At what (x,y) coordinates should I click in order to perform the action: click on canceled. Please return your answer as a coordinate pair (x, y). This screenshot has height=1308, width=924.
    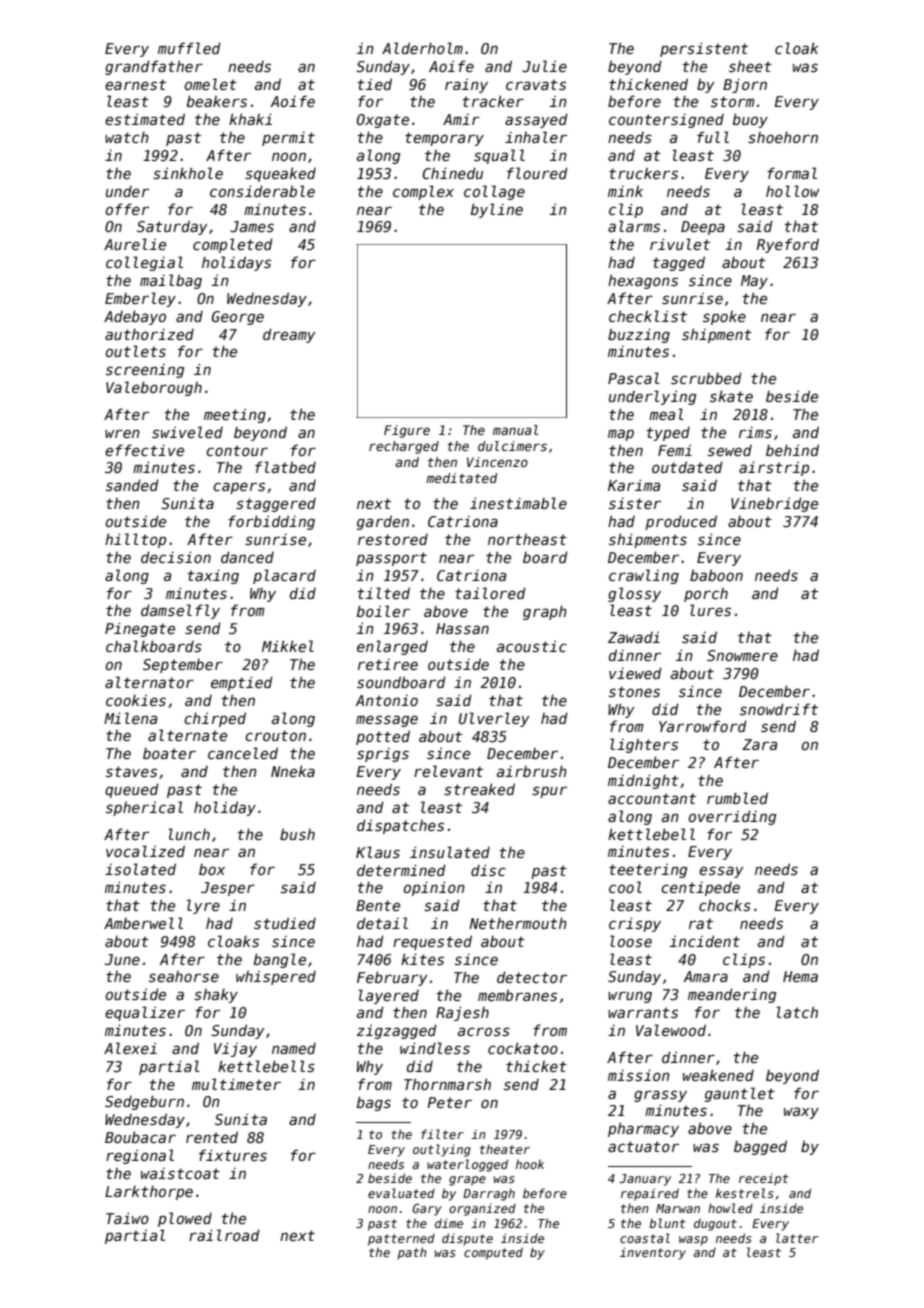
    Looking at the image, I should click on (243, 753).
